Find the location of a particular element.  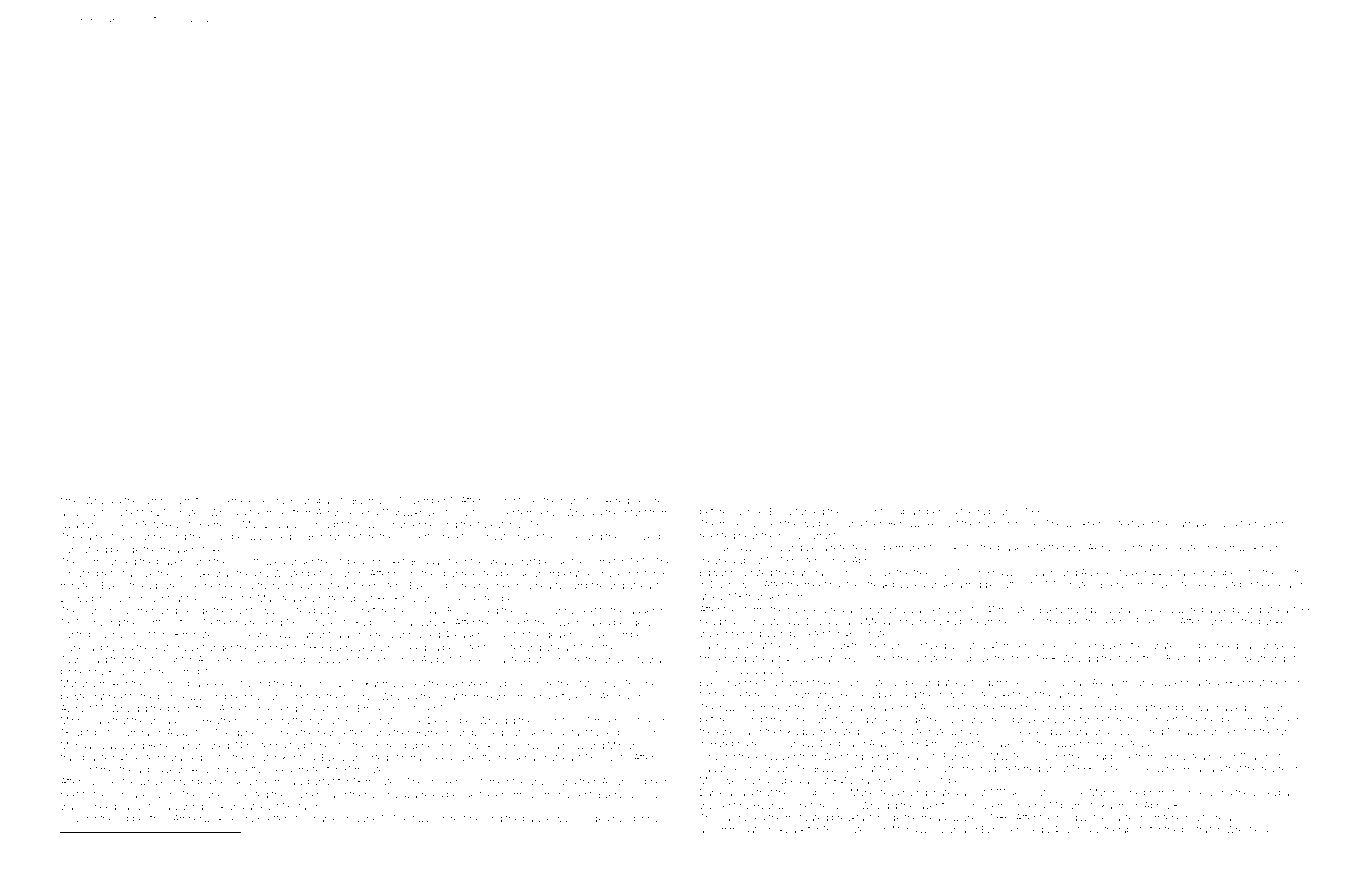

hubcap is located at coordinates (994, 512).
